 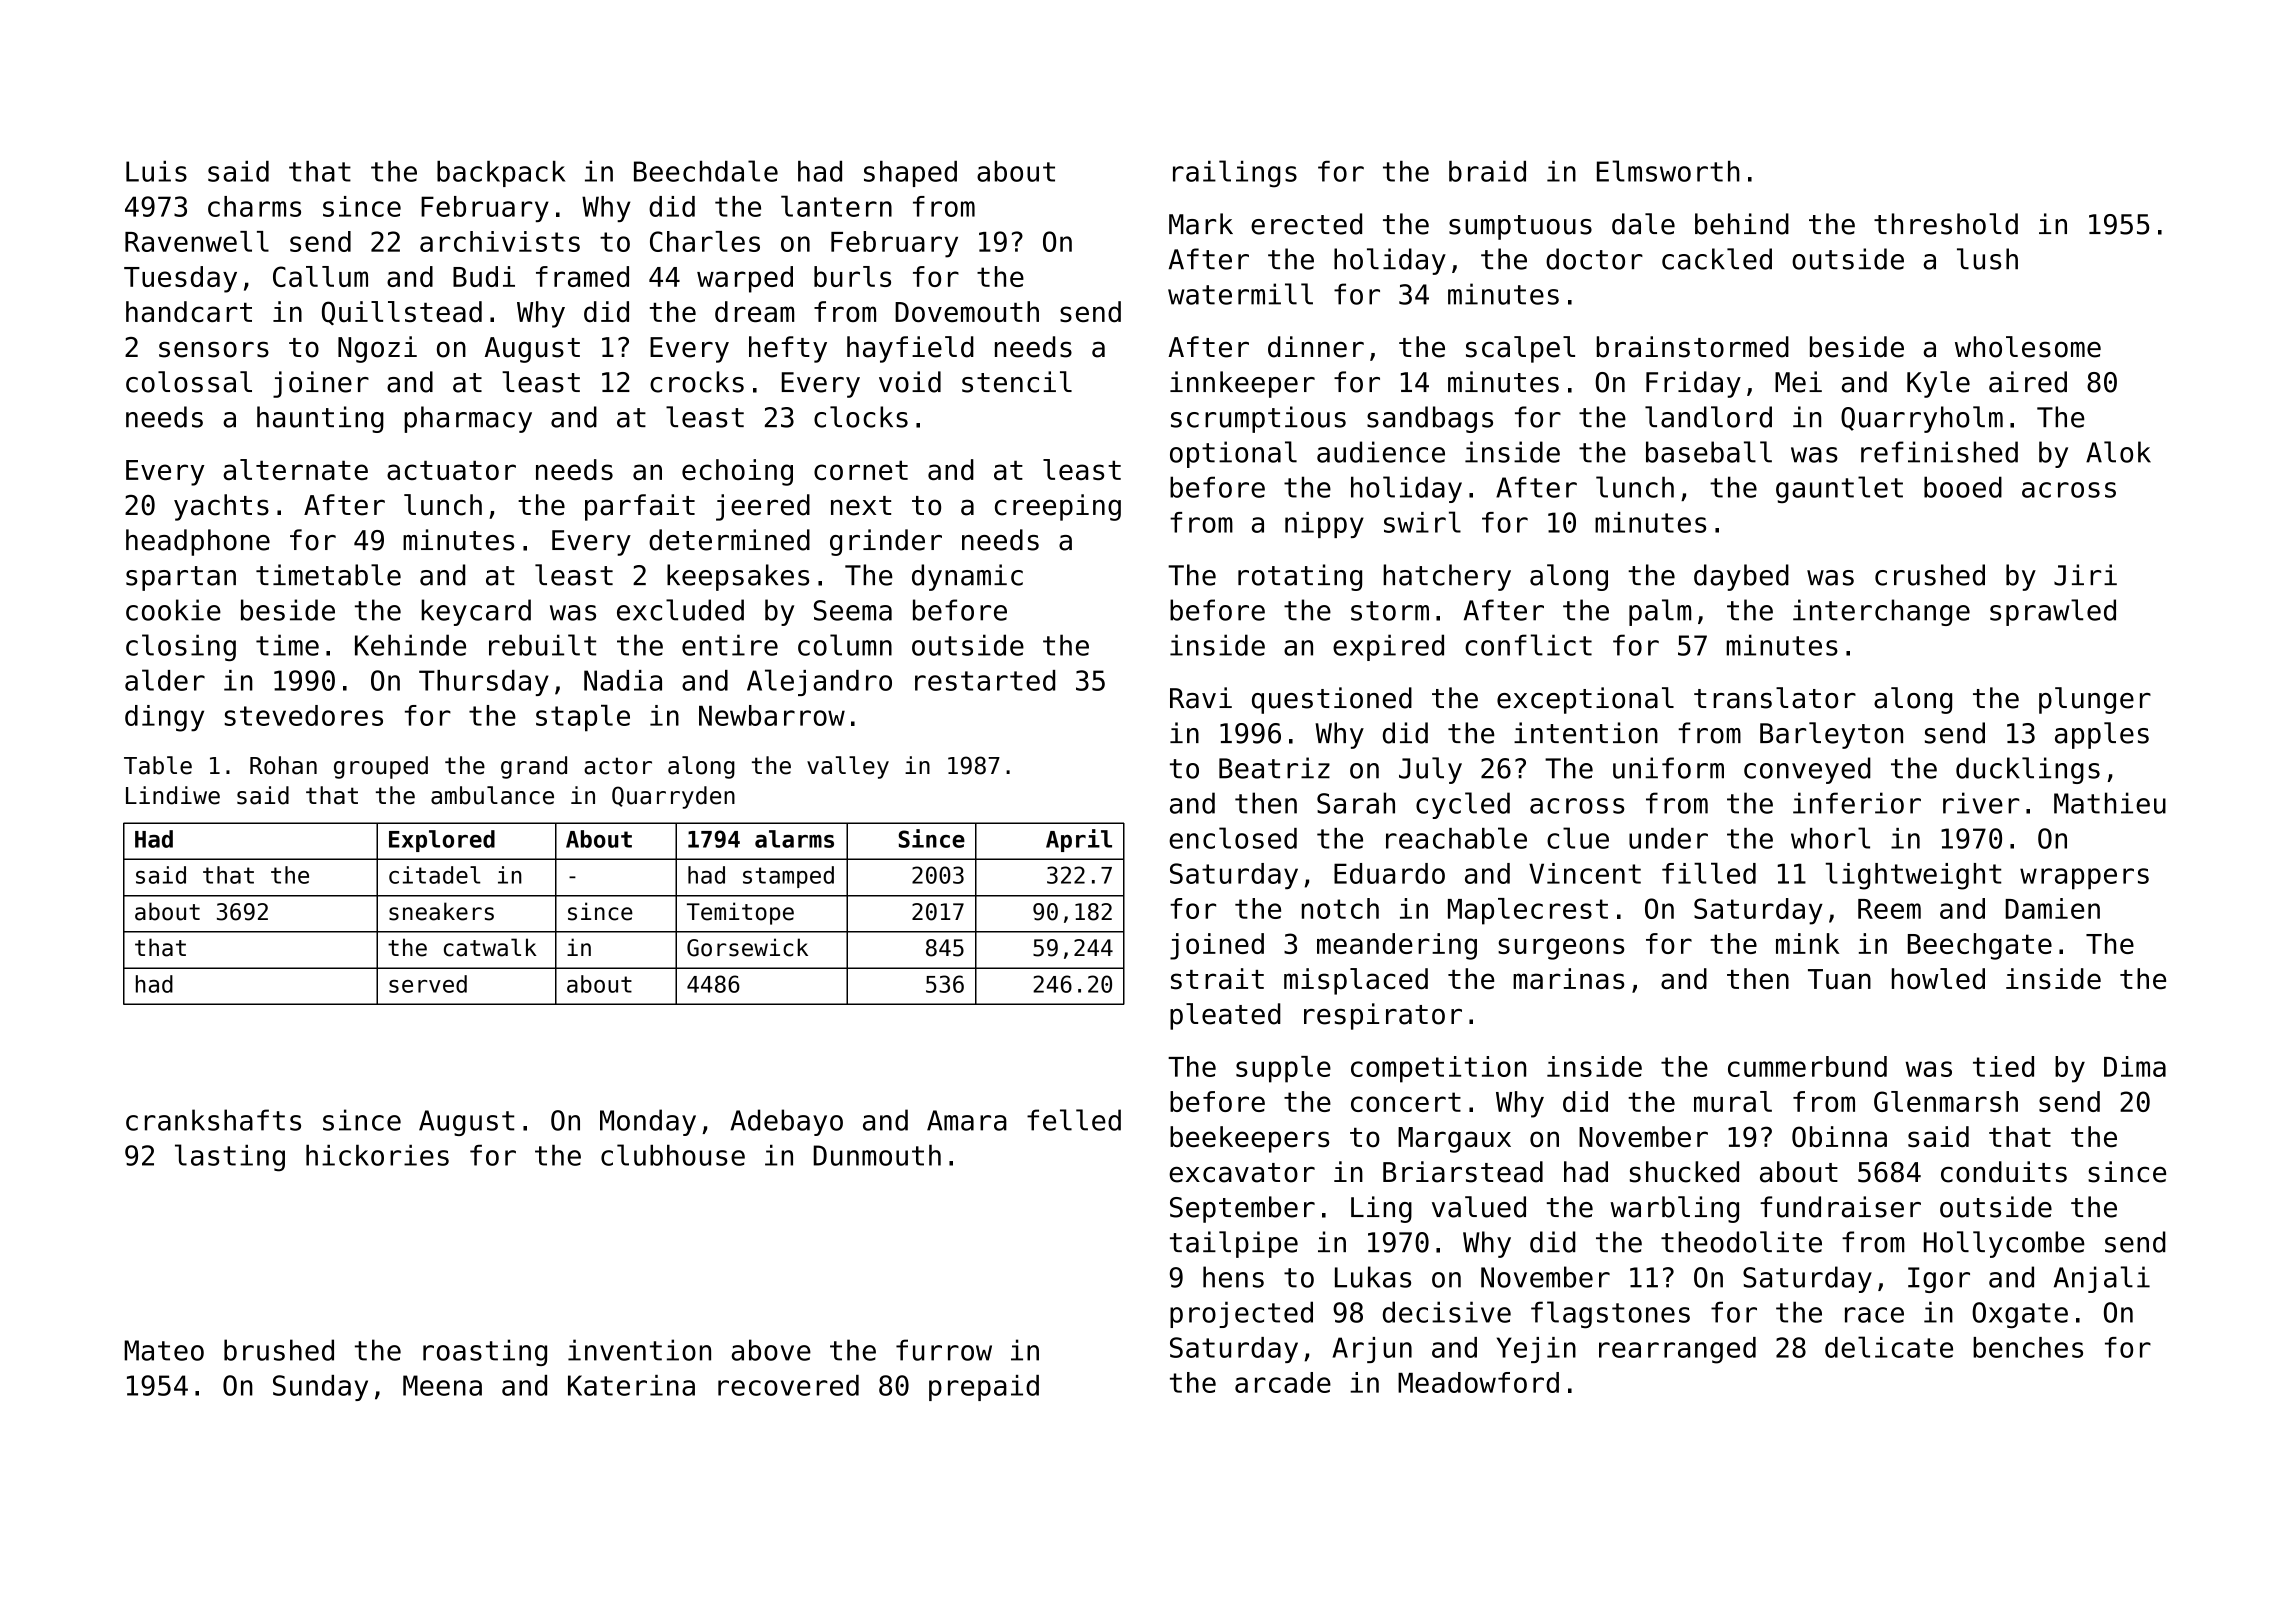 What do you see at coordinates (2053, 612) in the screenshot?
I see `sprawled` at bounding box center [2053, 612].
